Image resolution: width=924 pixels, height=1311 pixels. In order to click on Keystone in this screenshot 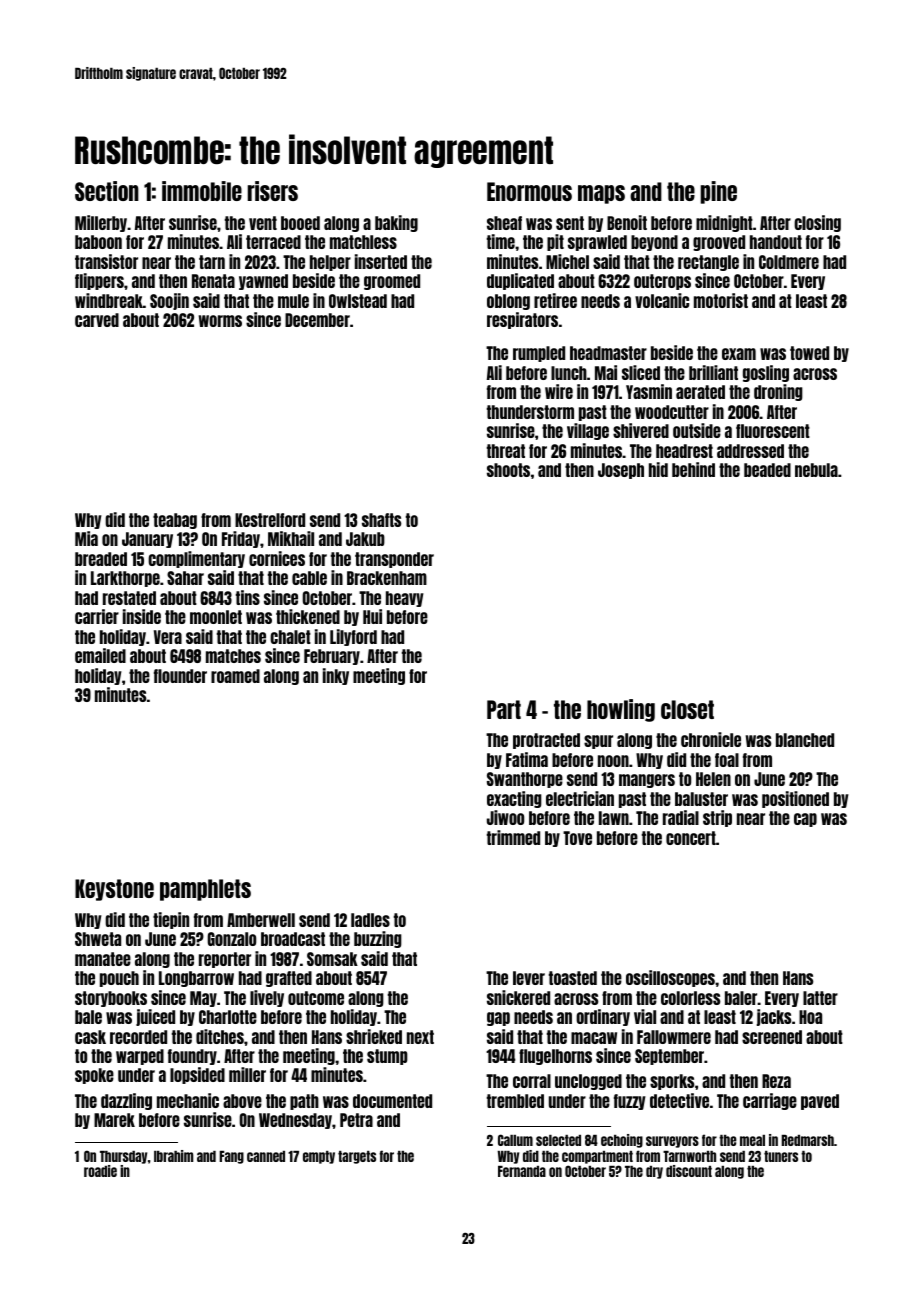, I will do `click(114, 890)`.
